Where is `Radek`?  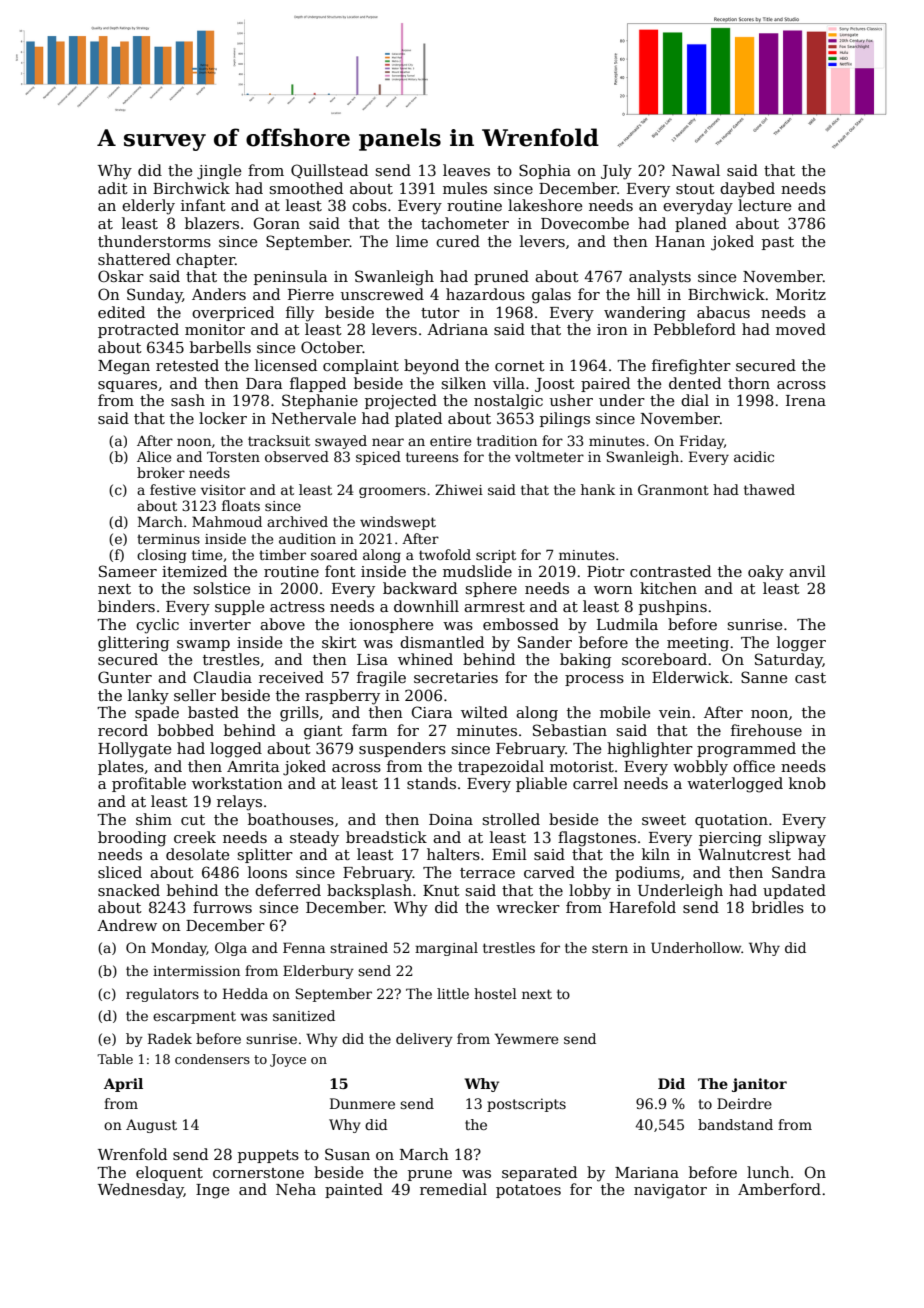 Radek is located at coordinates (170, 1038).
